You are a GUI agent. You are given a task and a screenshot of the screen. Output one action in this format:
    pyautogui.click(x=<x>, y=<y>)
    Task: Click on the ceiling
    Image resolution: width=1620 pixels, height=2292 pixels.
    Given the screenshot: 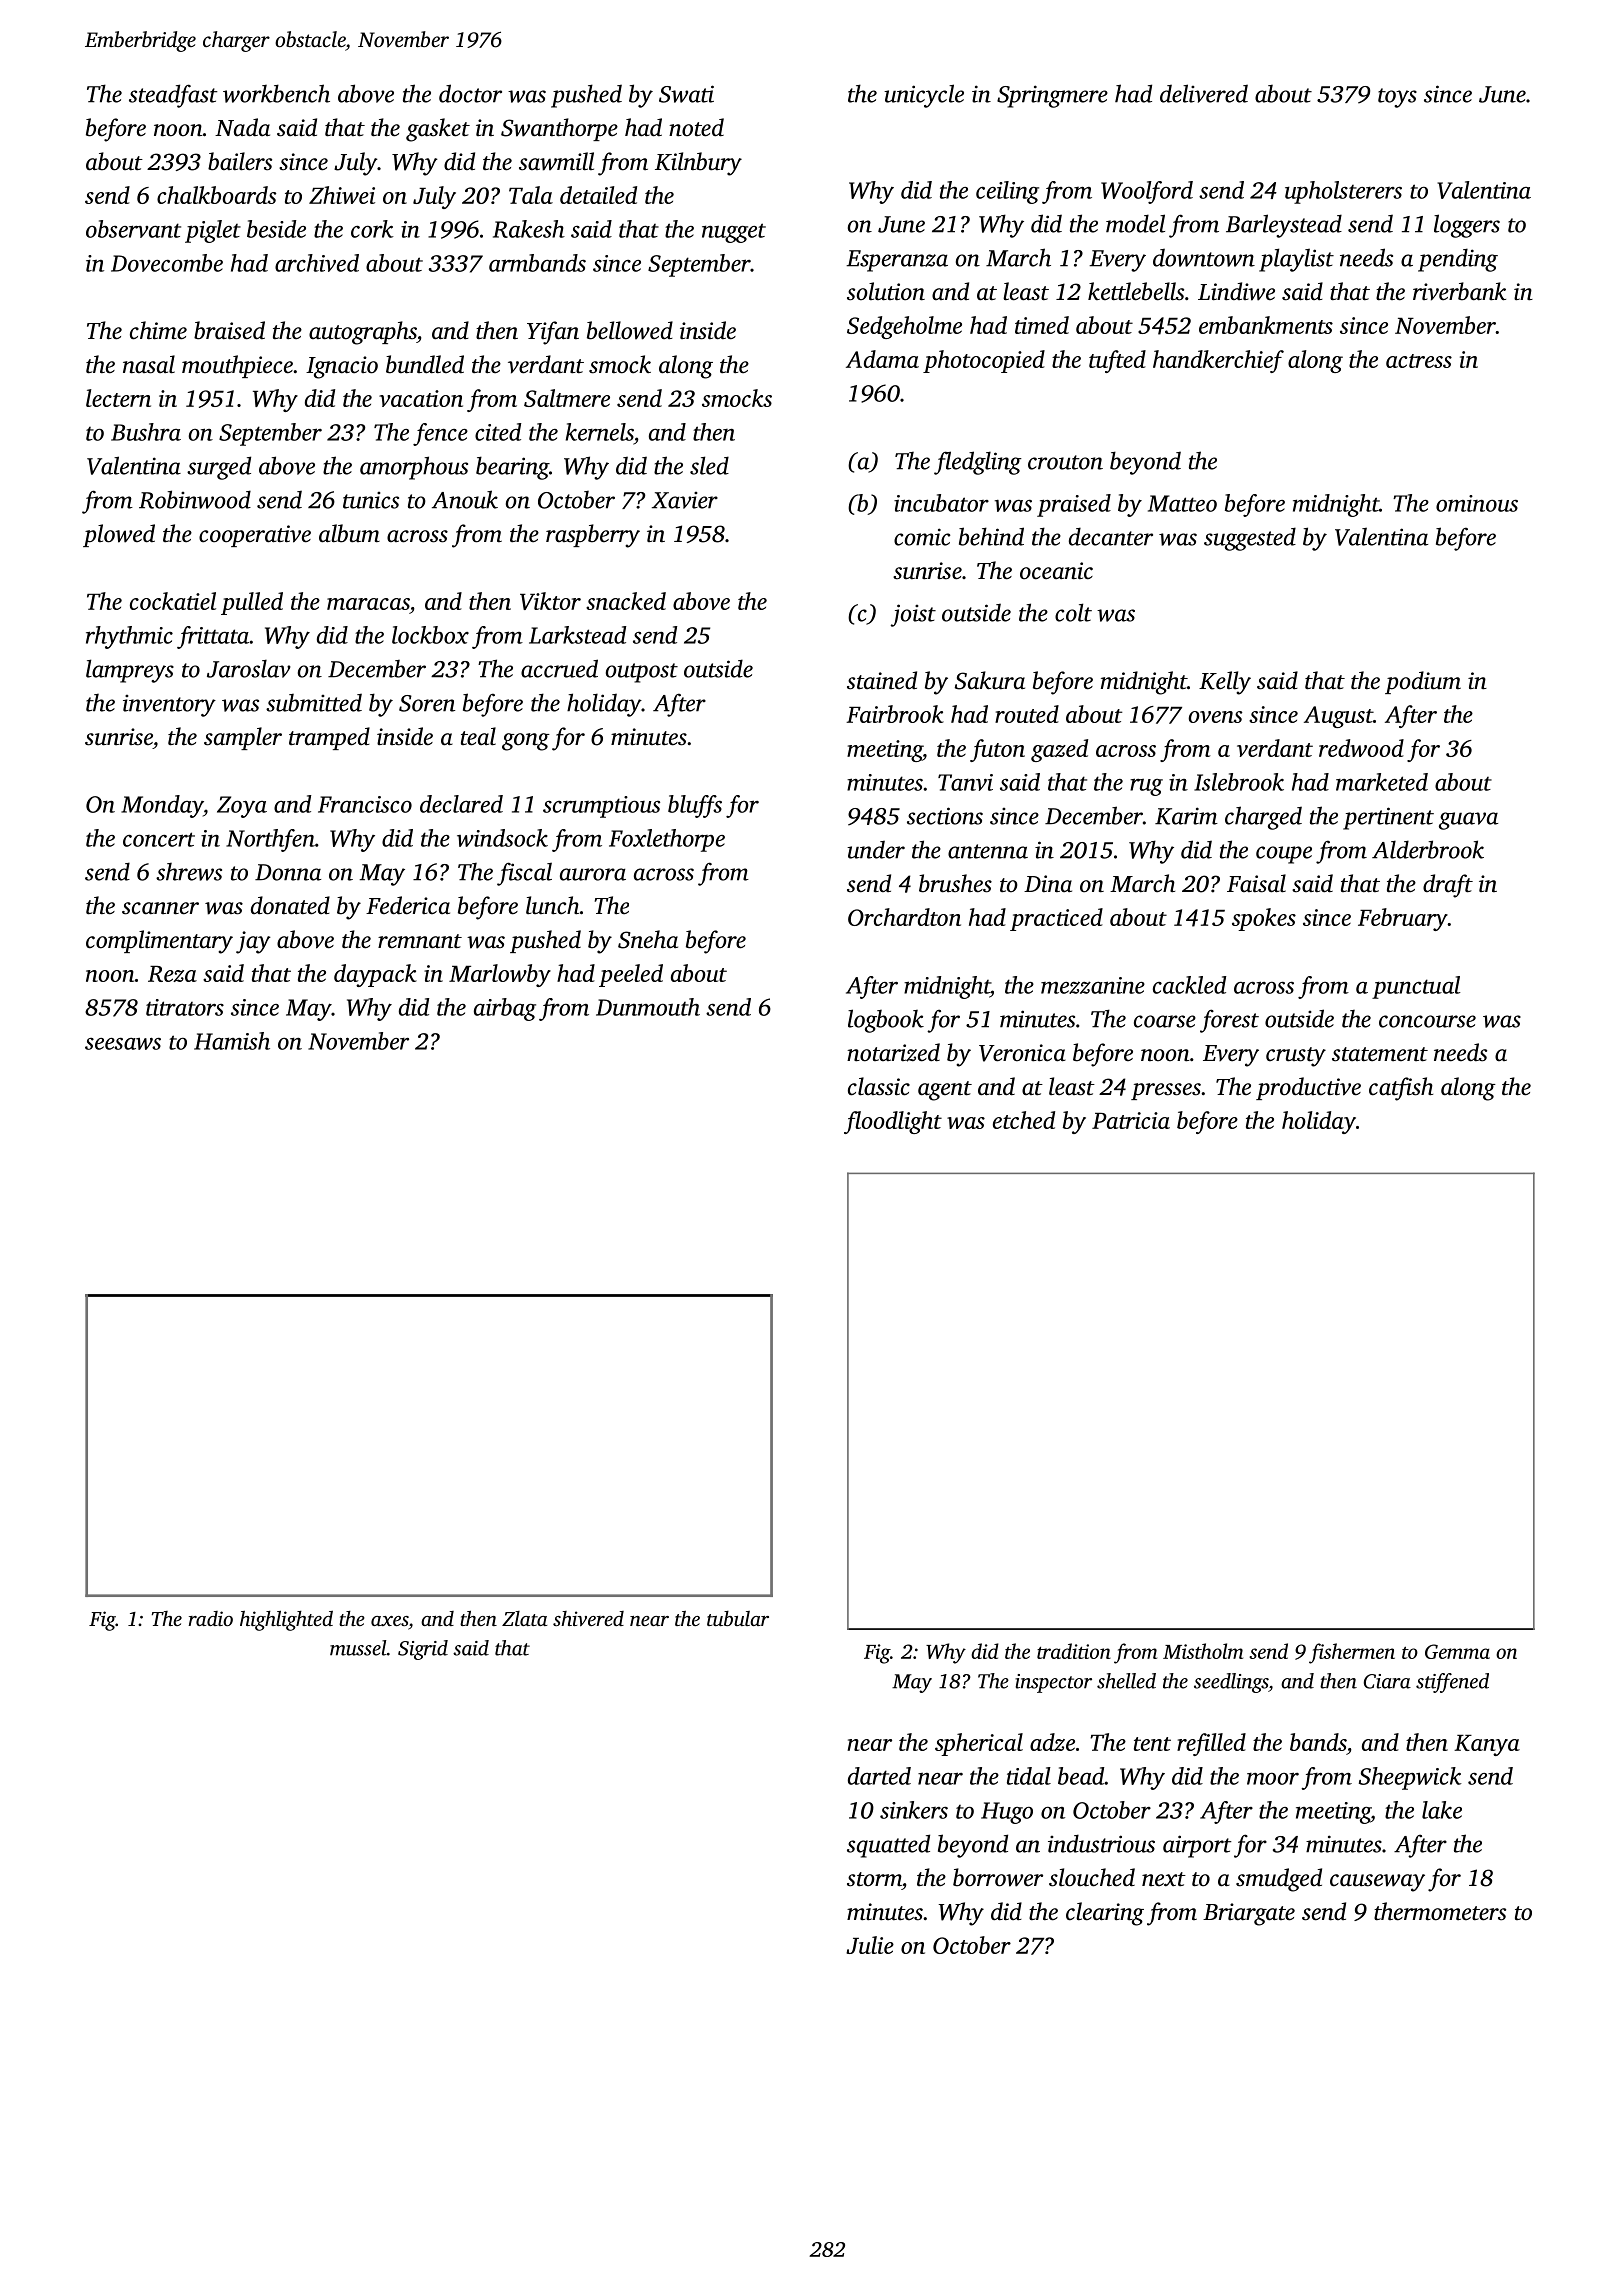 What is the action you would take?
    pyautogui.click(x=1007, y=192)
